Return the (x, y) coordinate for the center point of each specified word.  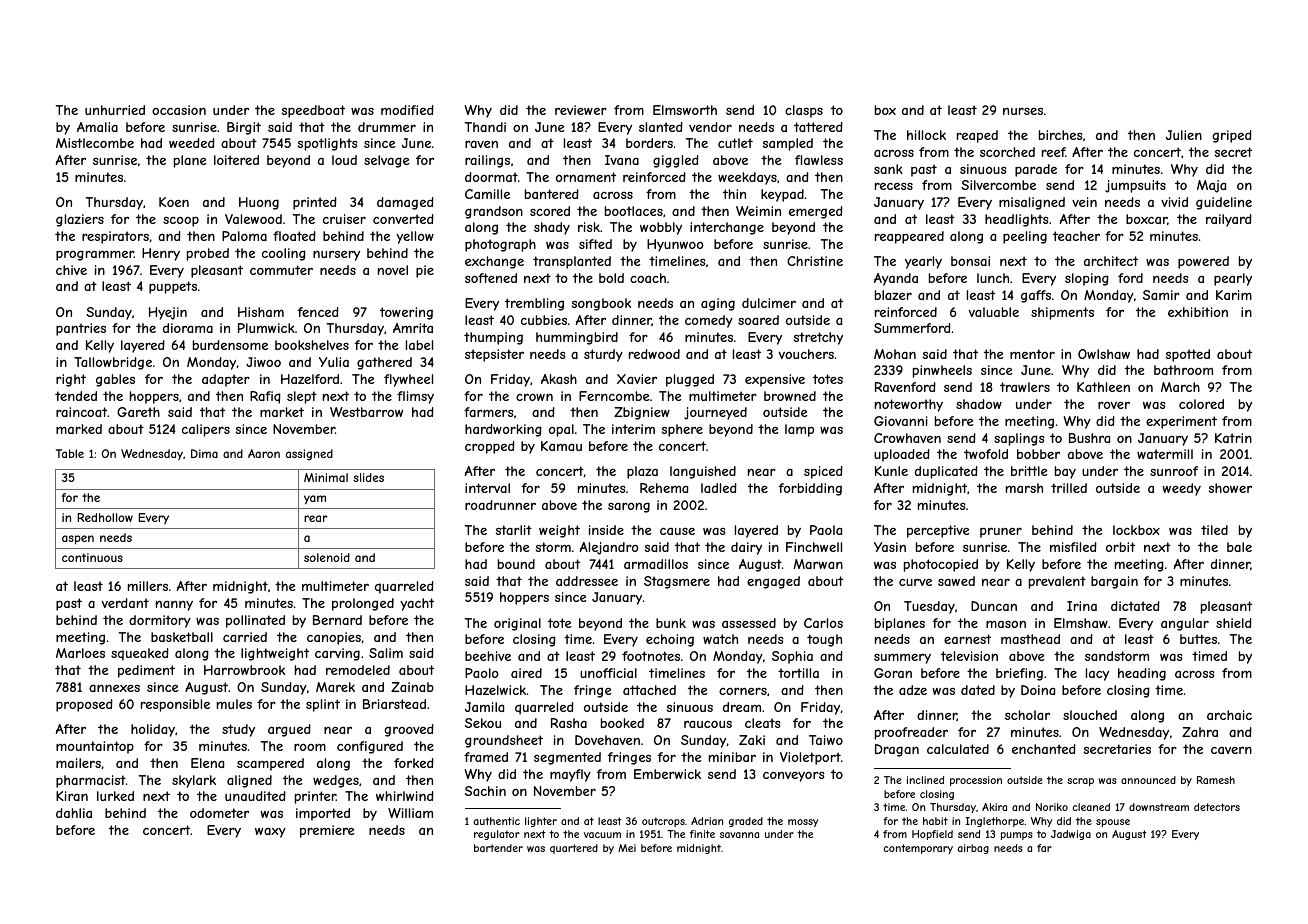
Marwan (818, 564)
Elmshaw (1081, 623)
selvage (386, 161)
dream (742, 707)
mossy (803, 823)
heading (1142, 674)
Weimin (758, 211)
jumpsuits (1135, 186)
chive (71, 270)
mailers (78, 763)
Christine (815, 261)
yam (315, 500)
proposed (84, 705)
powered (1203, 262)
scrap (1080, 782)
